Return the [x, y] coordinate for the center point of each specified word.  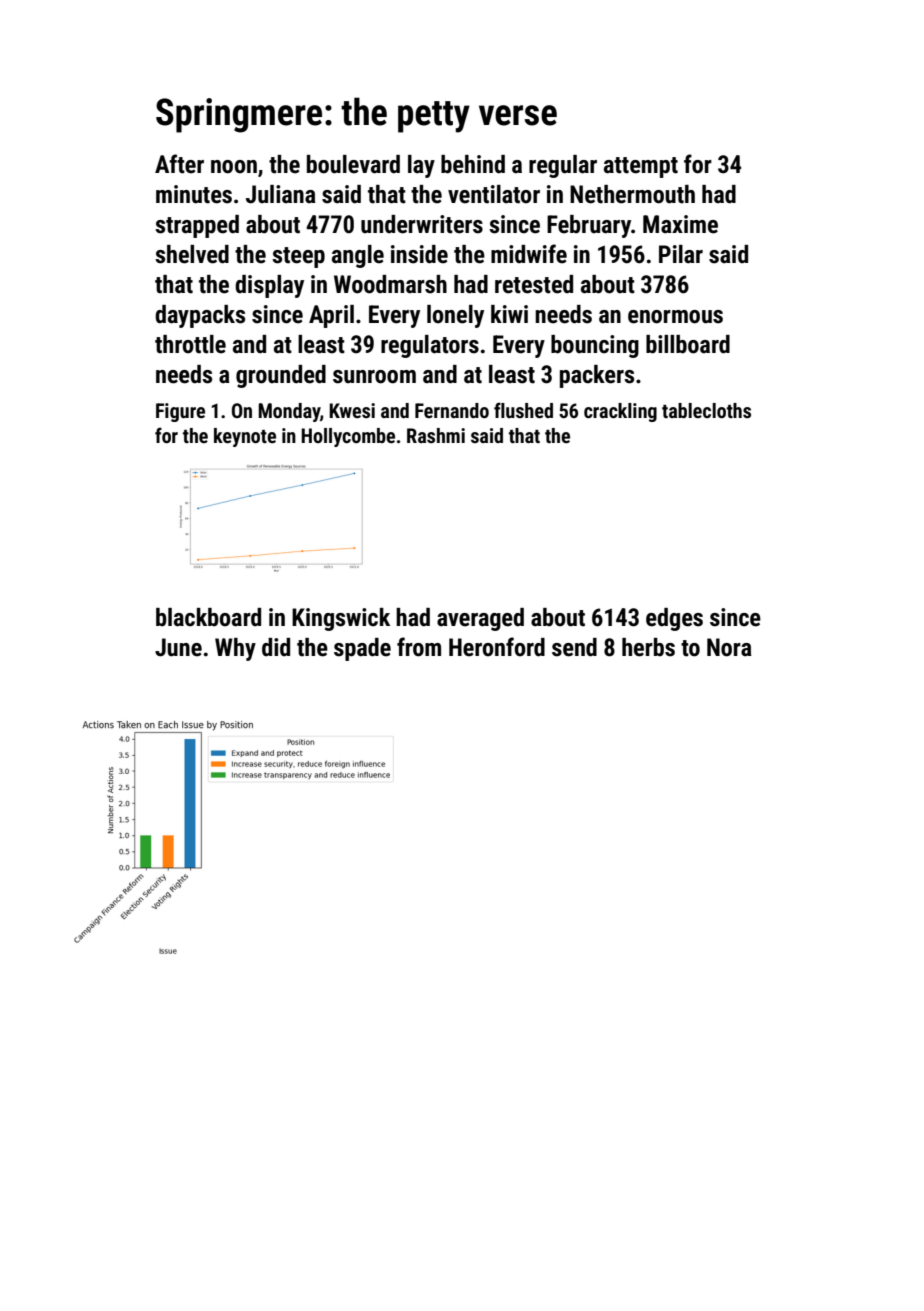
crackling [620, 412]
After [179, 164]
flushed [523, 410]
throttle [190, 344]
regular [563, 166]
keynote [245, 437]
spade [362, 649]
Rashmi [436, 435]
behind [473, 164]
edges [674, 619]
